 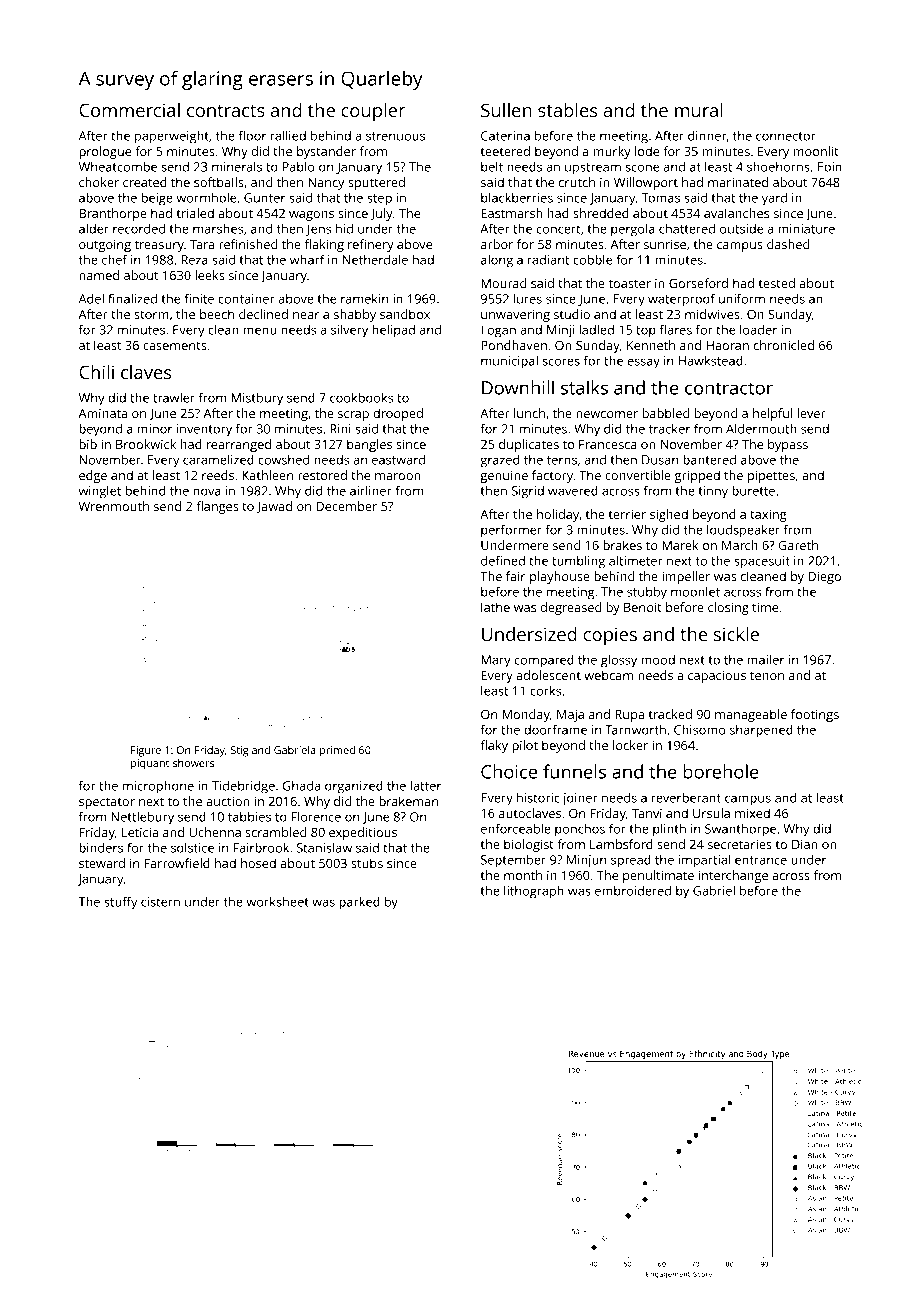 What do you see at coordinates (157, 199) in the image?
I see `beige` at bounding box center [157, 199].
